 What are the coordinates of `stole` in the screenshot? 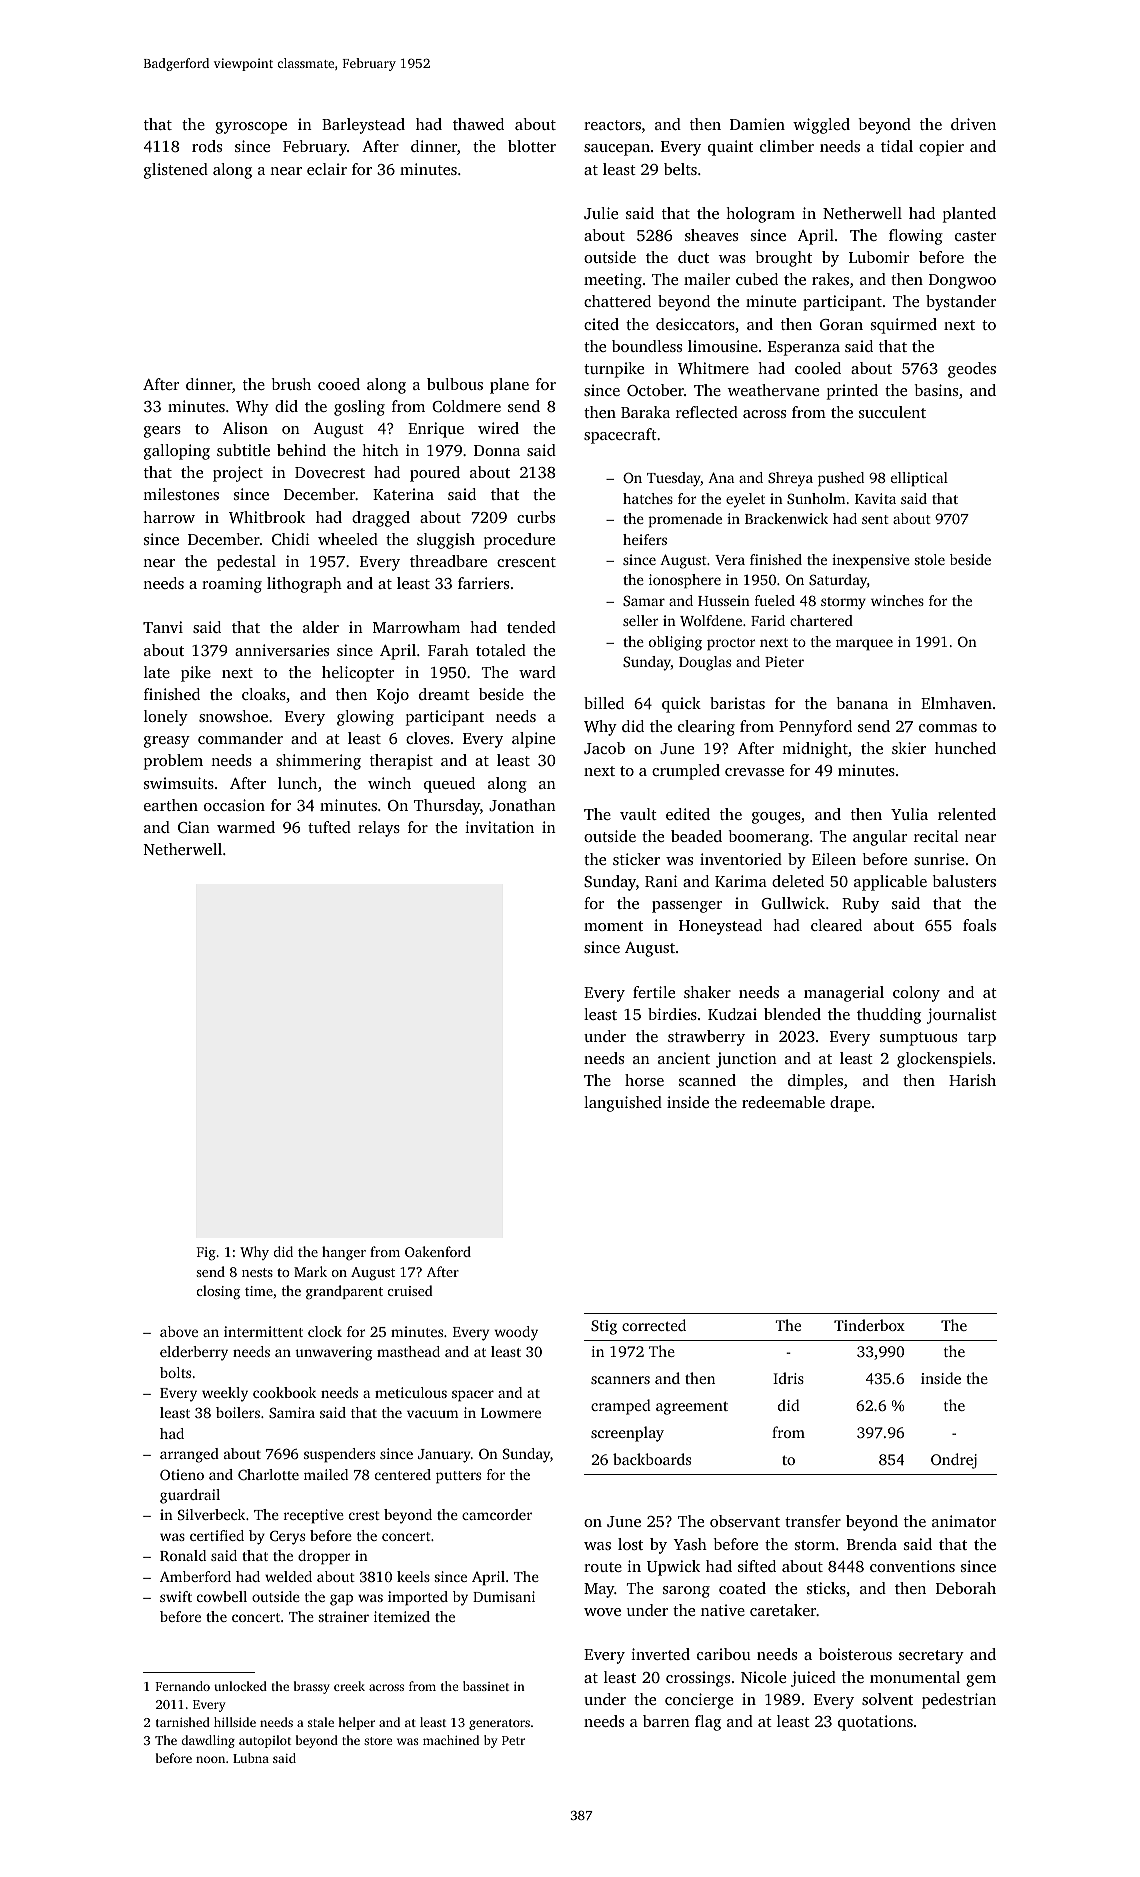 It's located at (930, 559).
